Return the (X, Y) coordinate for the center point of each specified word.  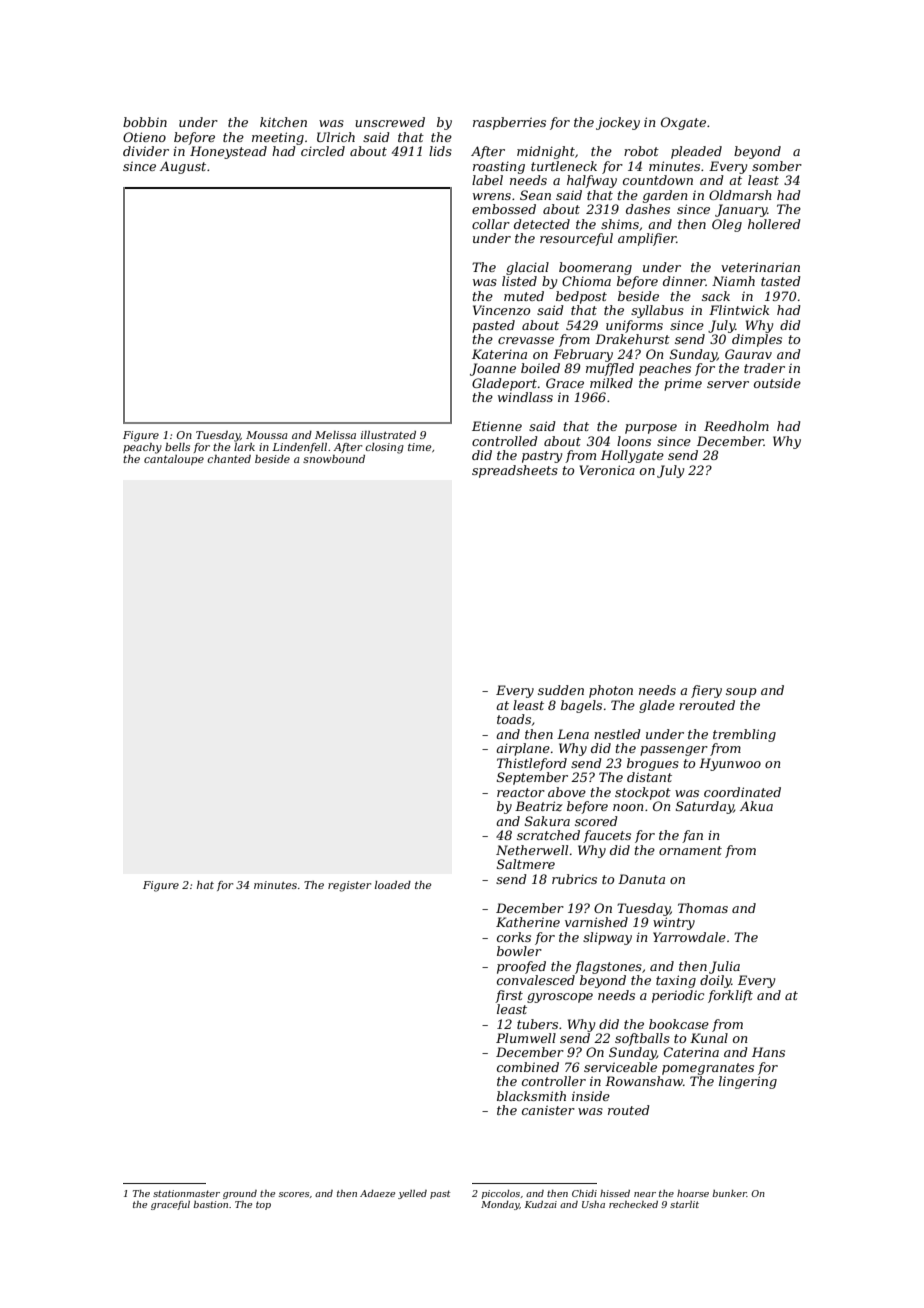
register (349, 886)
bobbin (145, 122)
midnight (546, 152)
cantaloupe (174, 460)
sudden (561, 690)
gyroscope (560, 998)
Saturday (705, 807)
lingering (748, 1082)
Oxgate (683, 123)
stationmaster (186, 1193)
